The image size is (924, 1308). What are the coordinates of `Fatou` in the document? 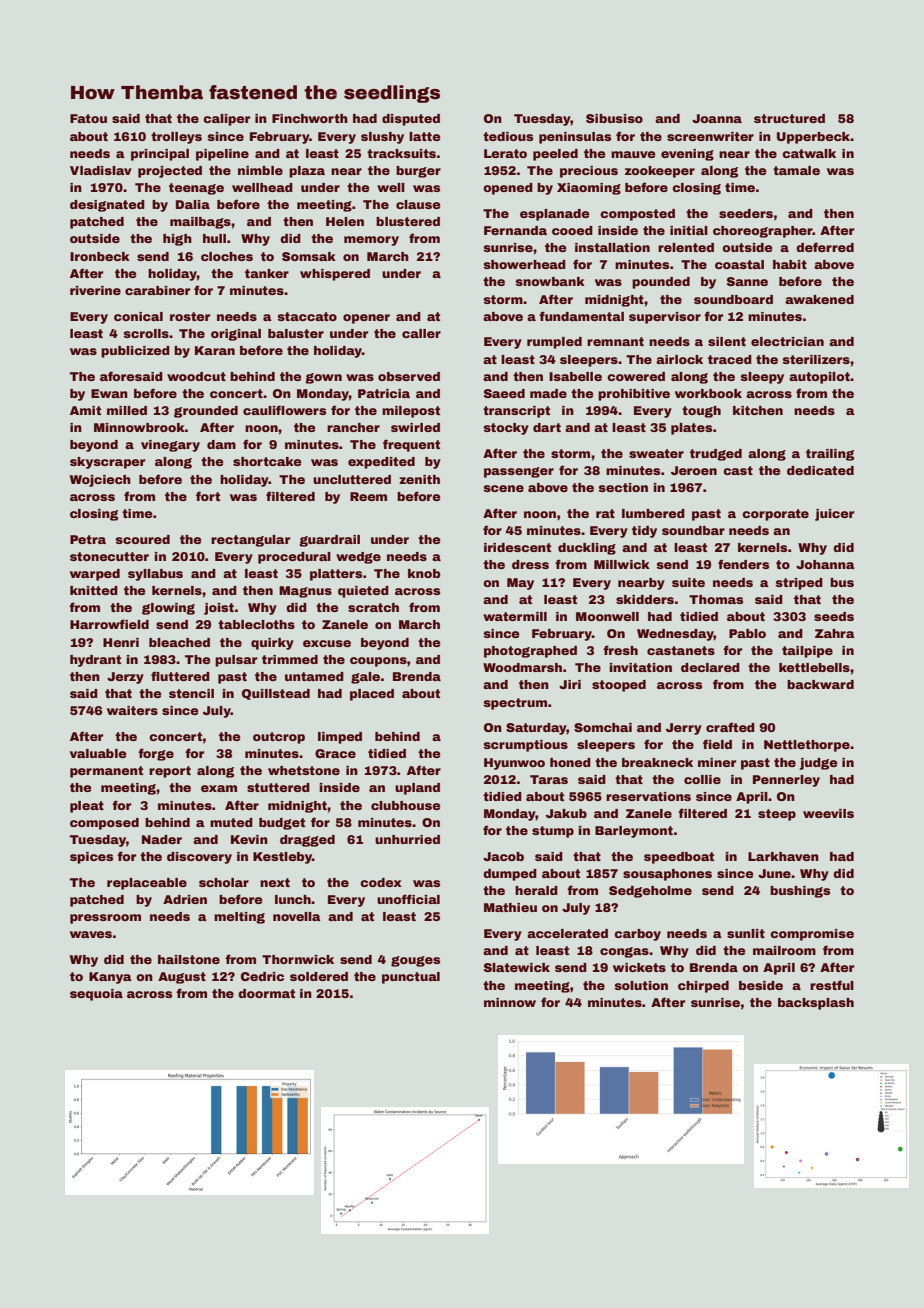 It's located at (88, 118).
